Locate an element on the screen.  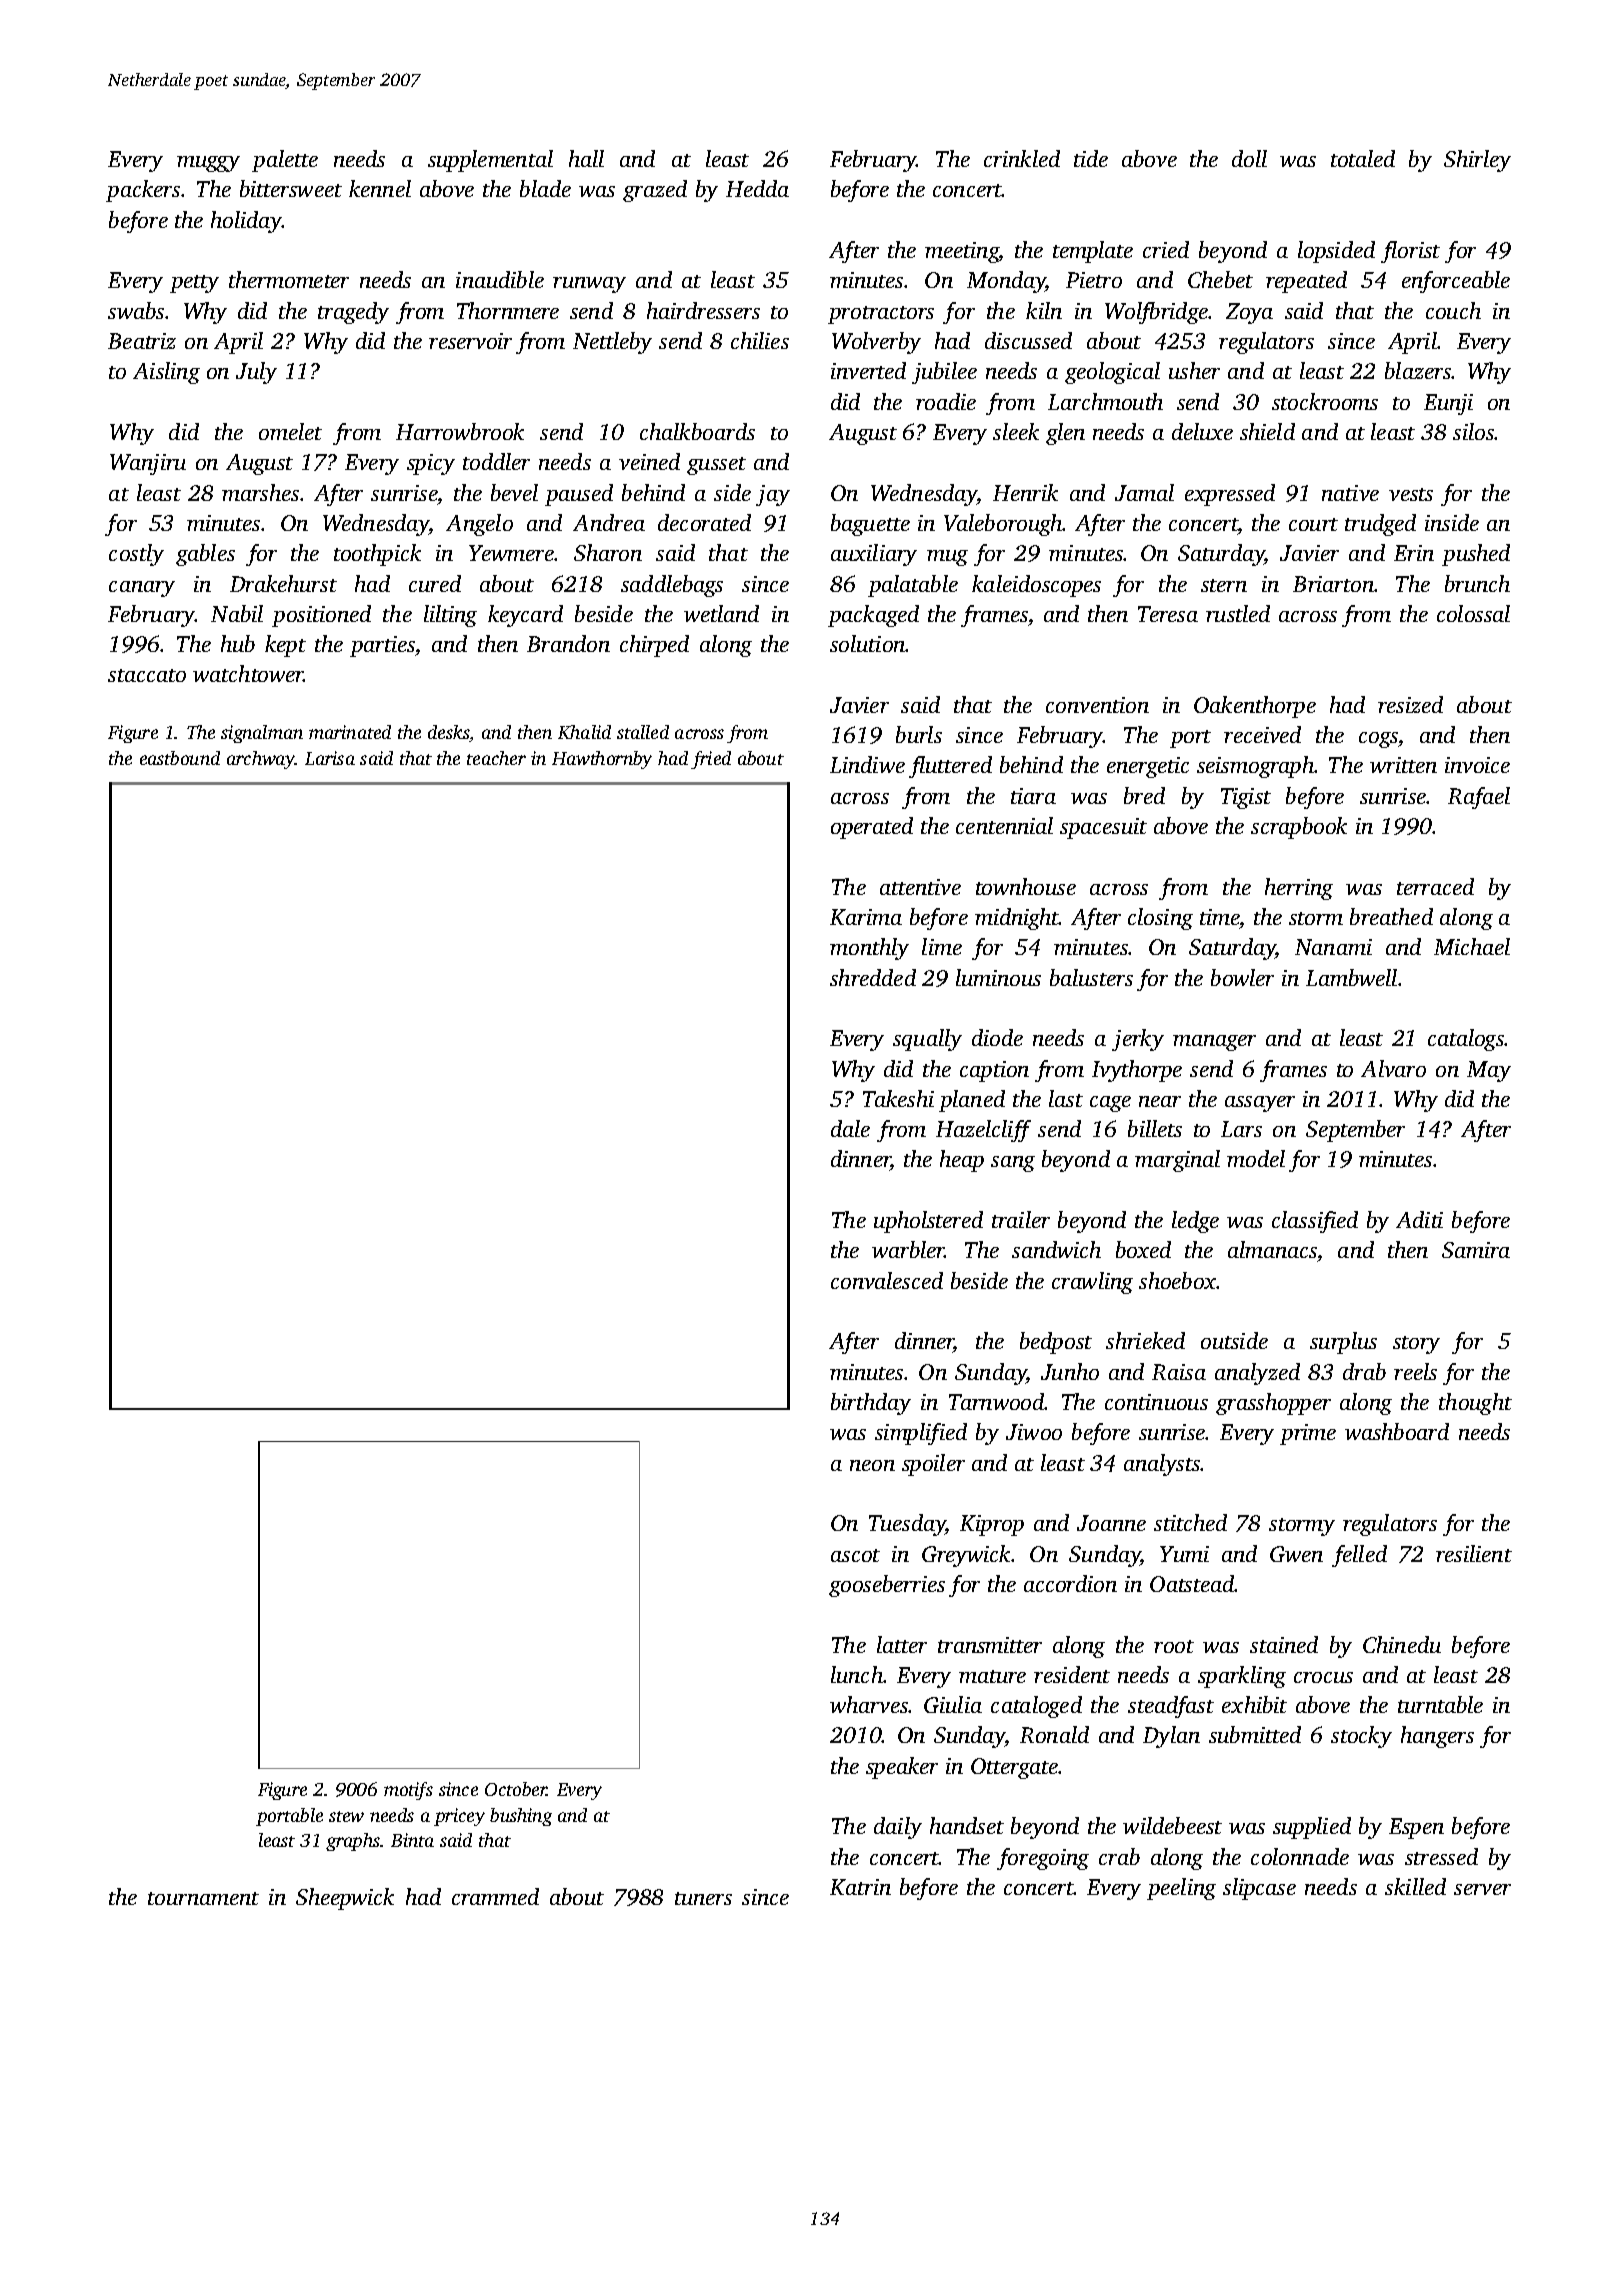
warbler is located at coordinates (908, 1249).
